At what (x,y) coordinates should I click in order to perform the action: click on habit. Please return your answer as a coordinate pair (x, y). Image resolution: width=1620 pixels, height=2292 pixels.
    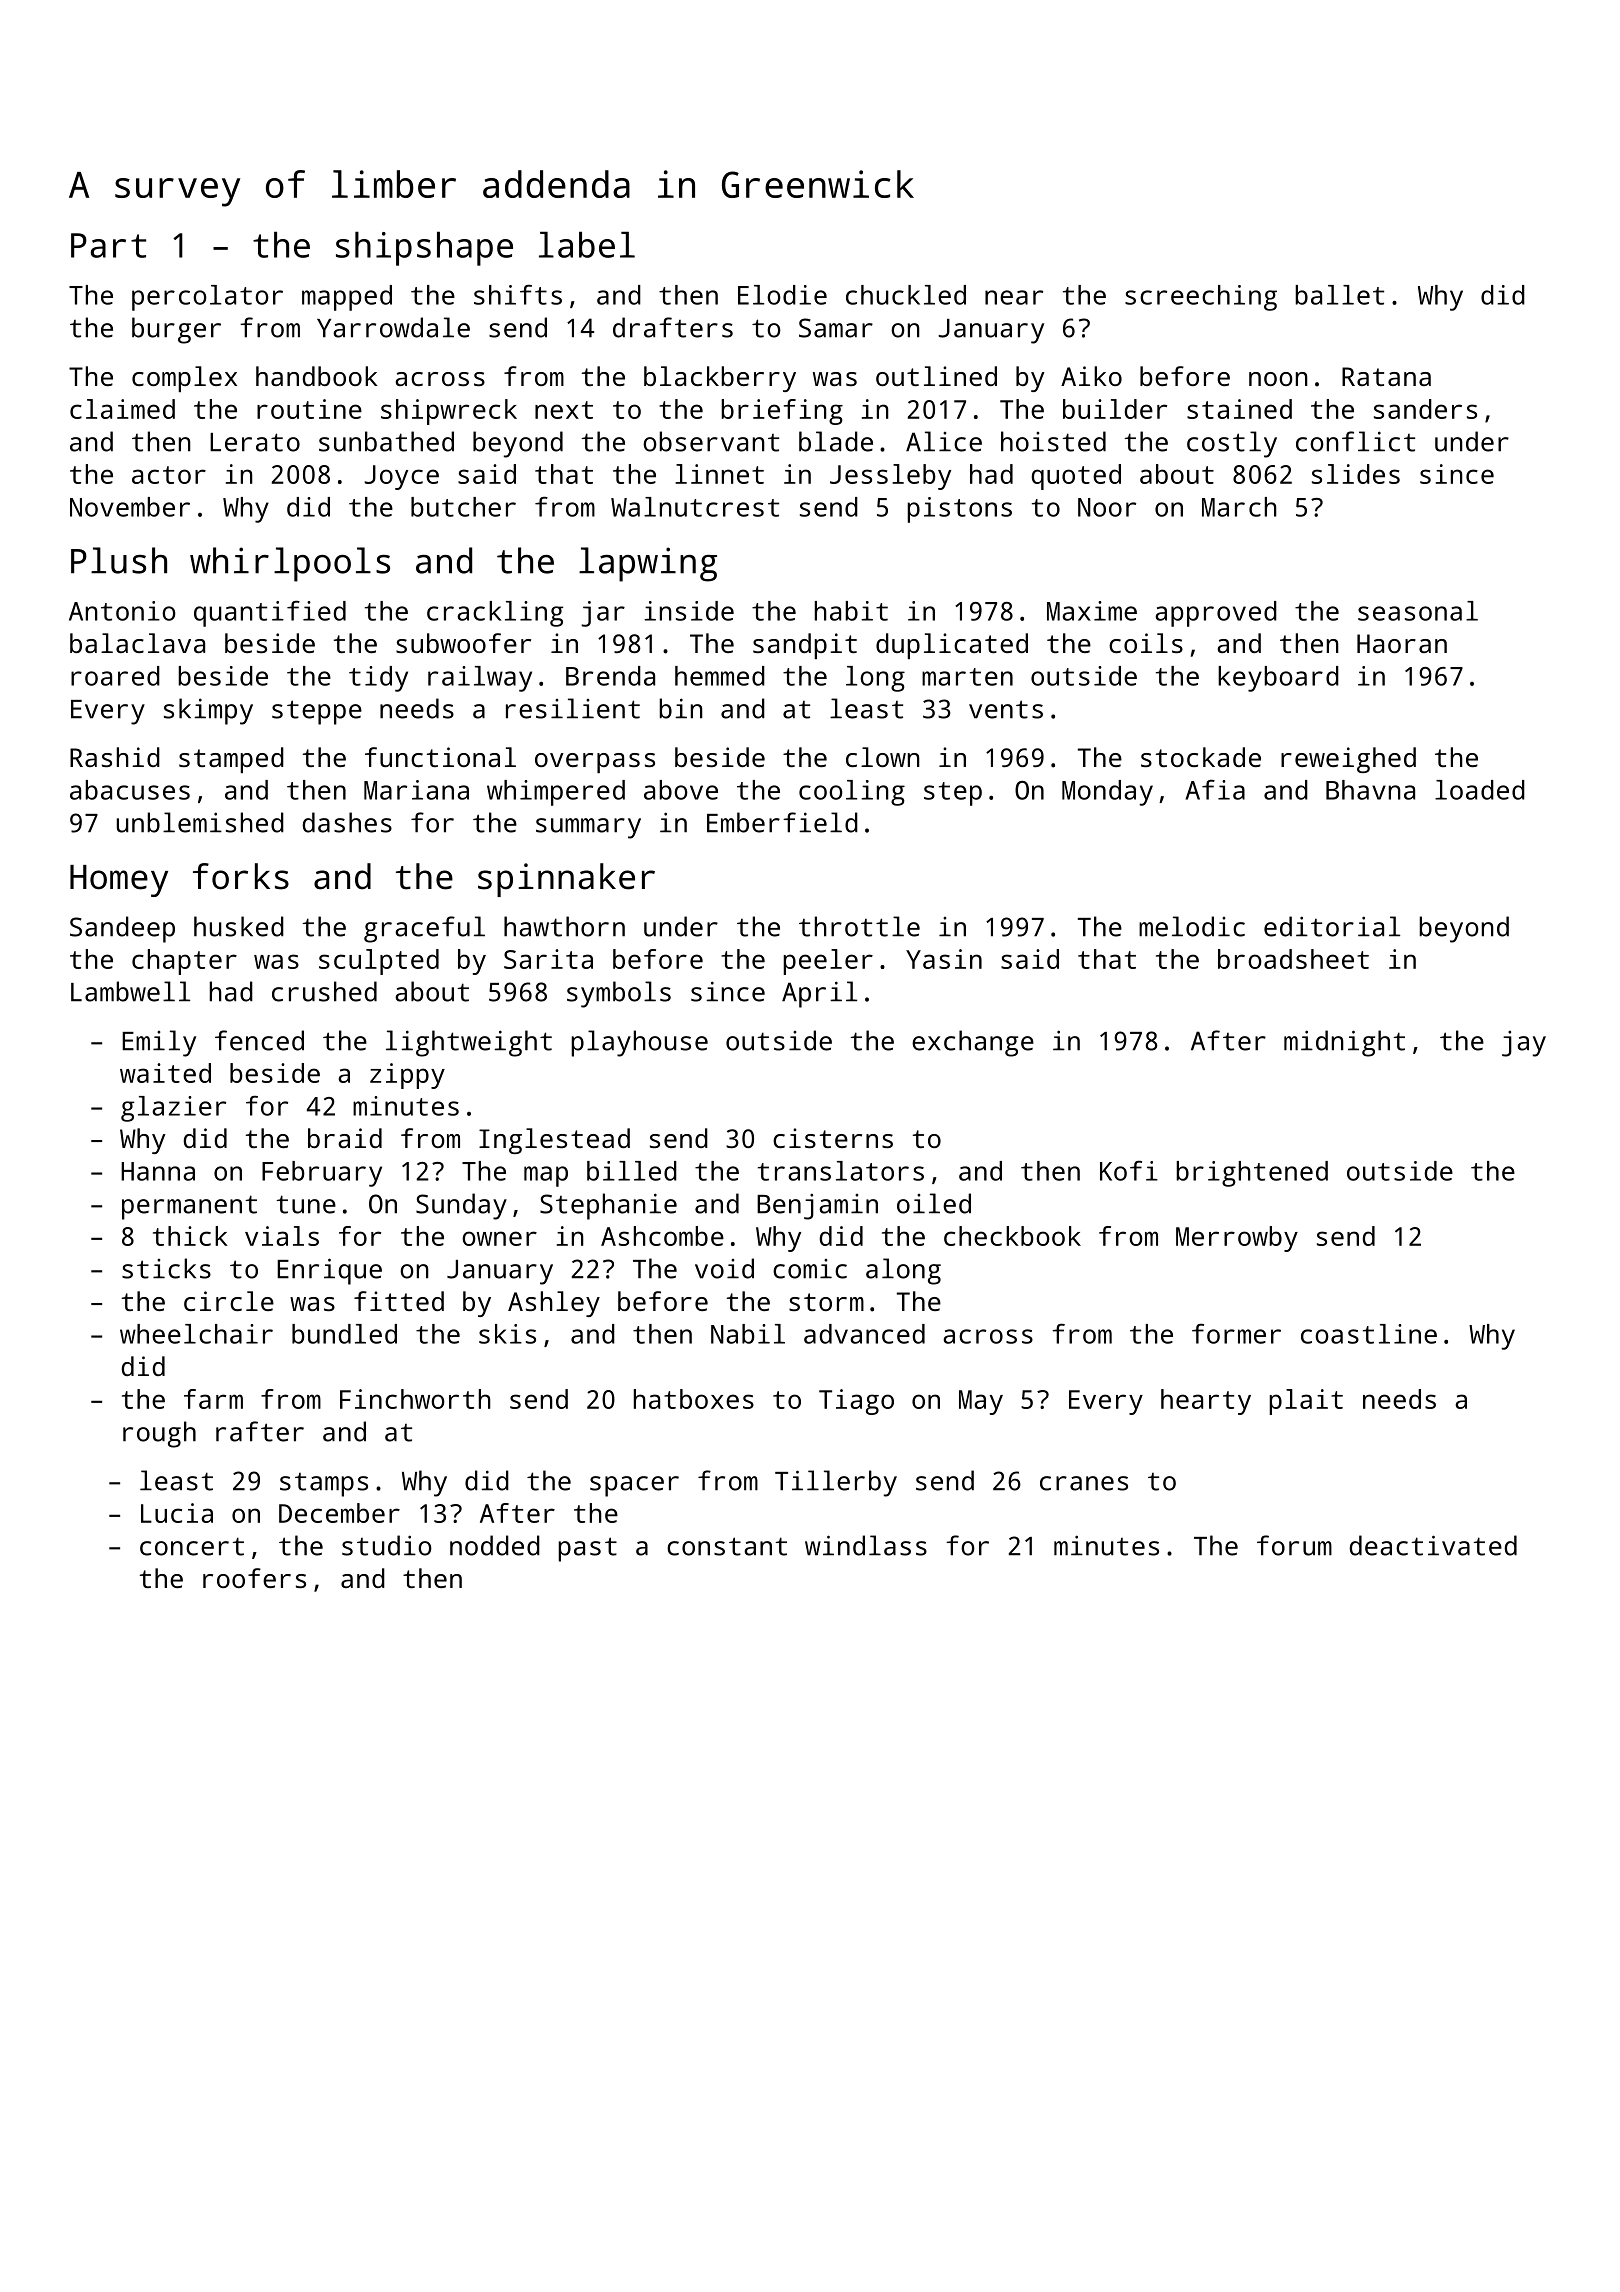
    Looking at the image, I should click on (851, 611).
